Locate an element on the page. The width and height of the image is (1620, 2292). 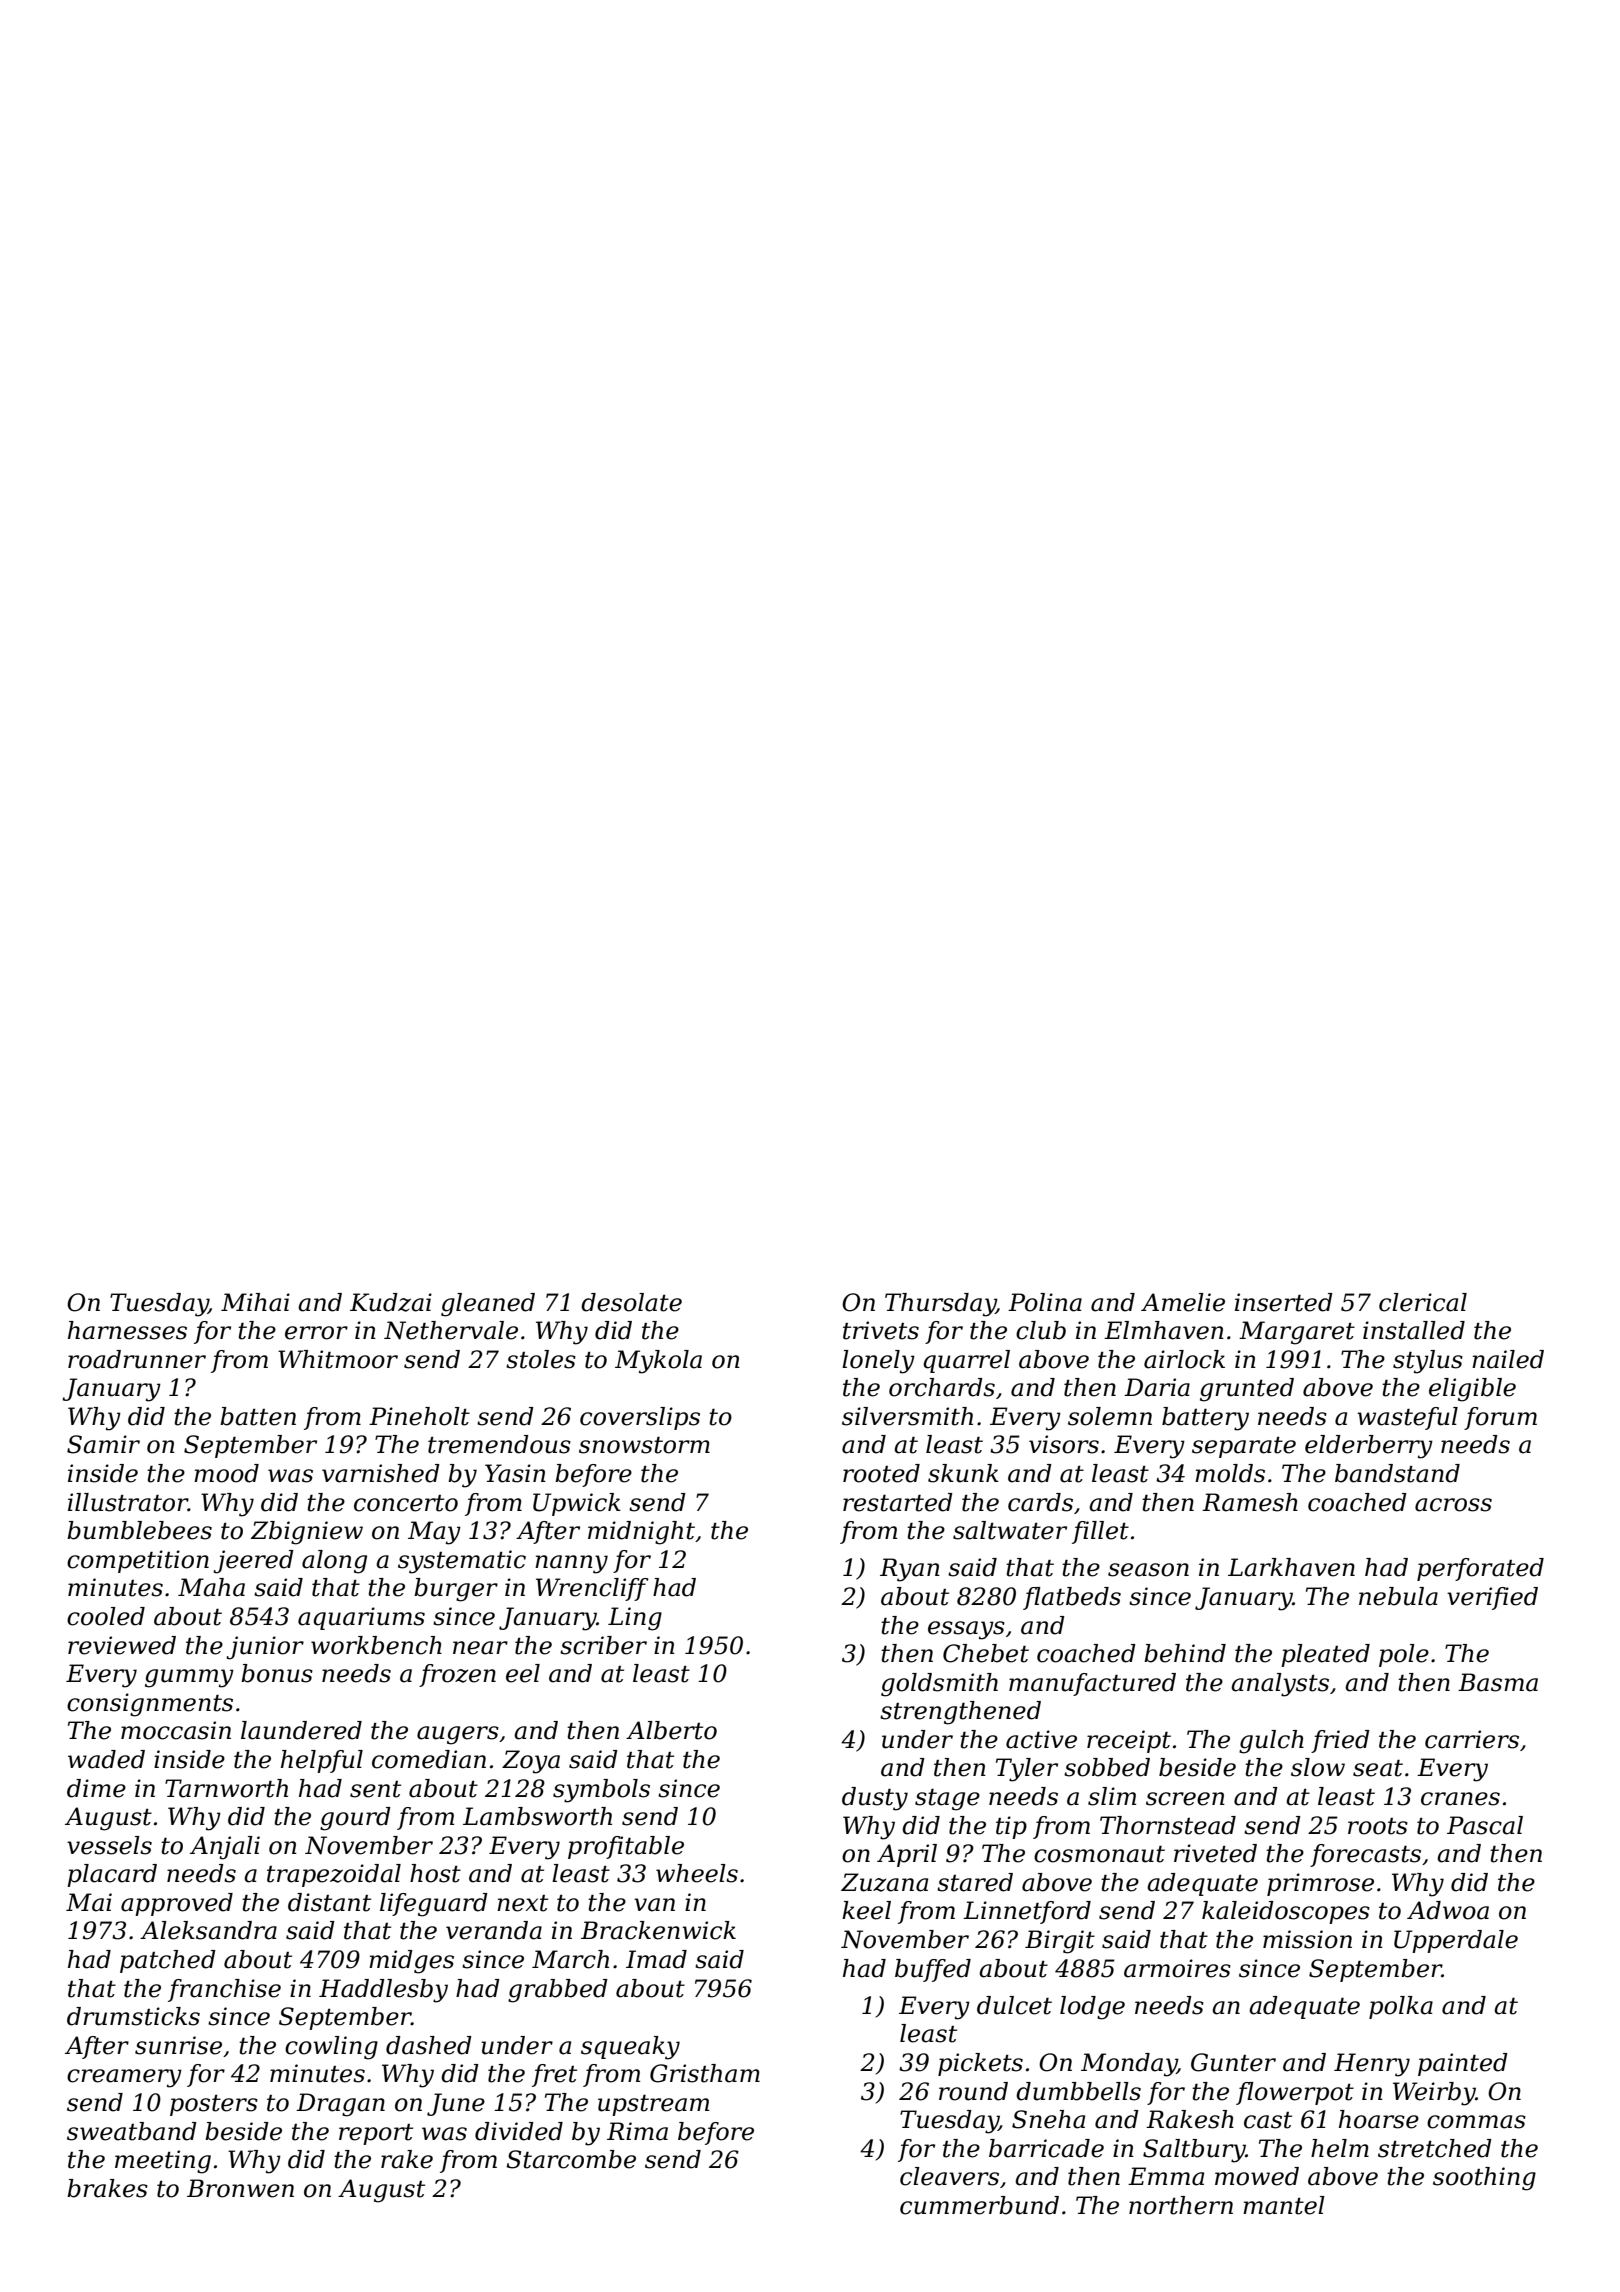
profitable is located at coordinates (626, 1847).
